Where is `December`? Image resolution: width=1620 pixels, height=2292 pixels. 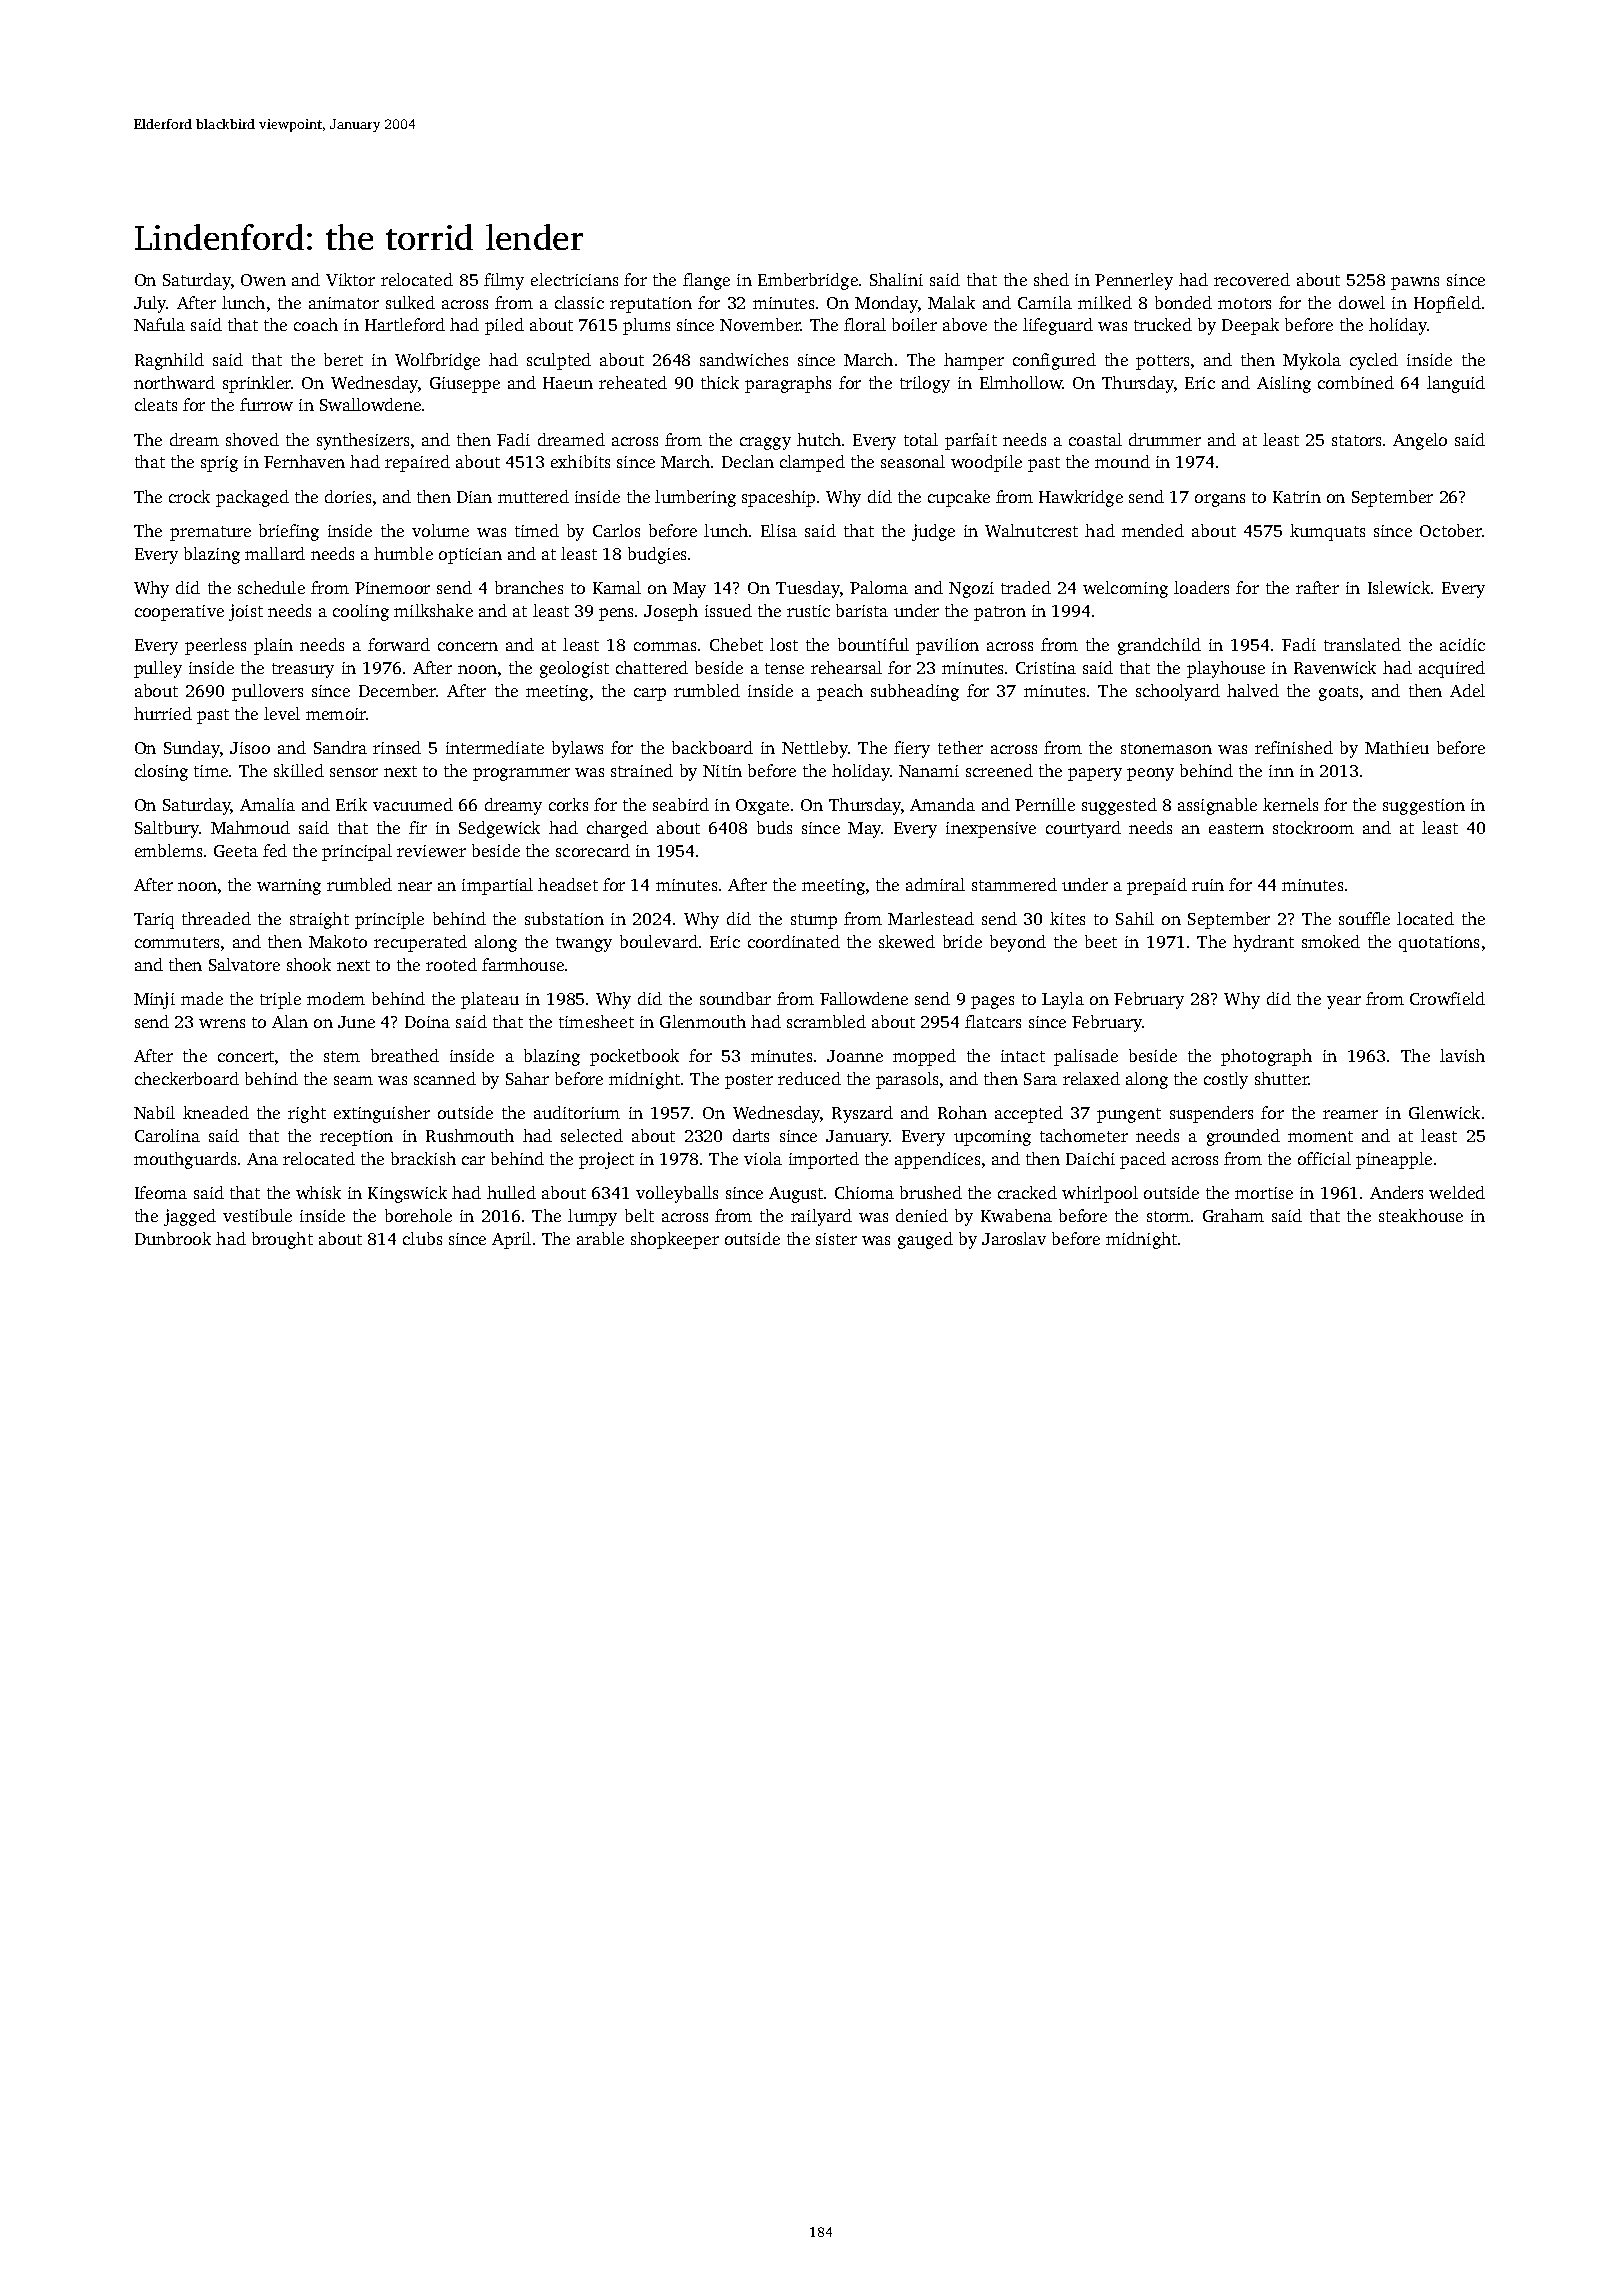 December is located at coordinates (397, 690).
